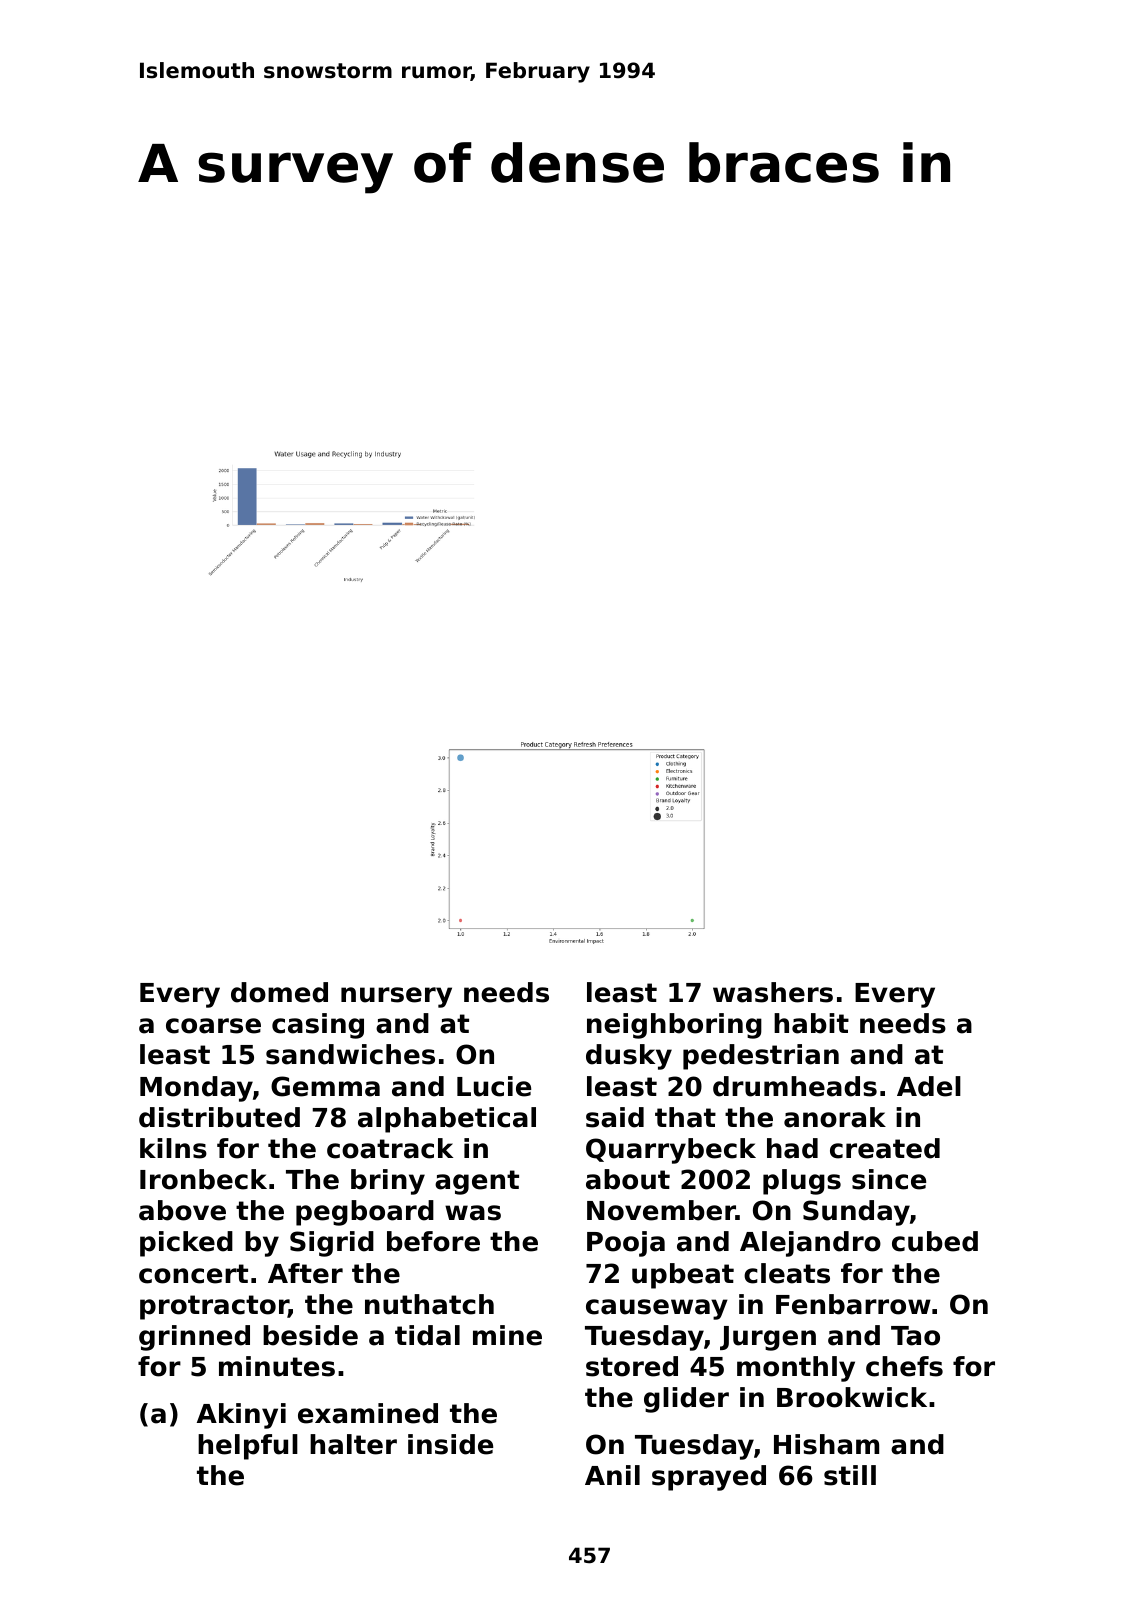 Image resolution: width=1136 pixels, height=1614 pixels. I want to click on Tao, so click(915, 1336).
